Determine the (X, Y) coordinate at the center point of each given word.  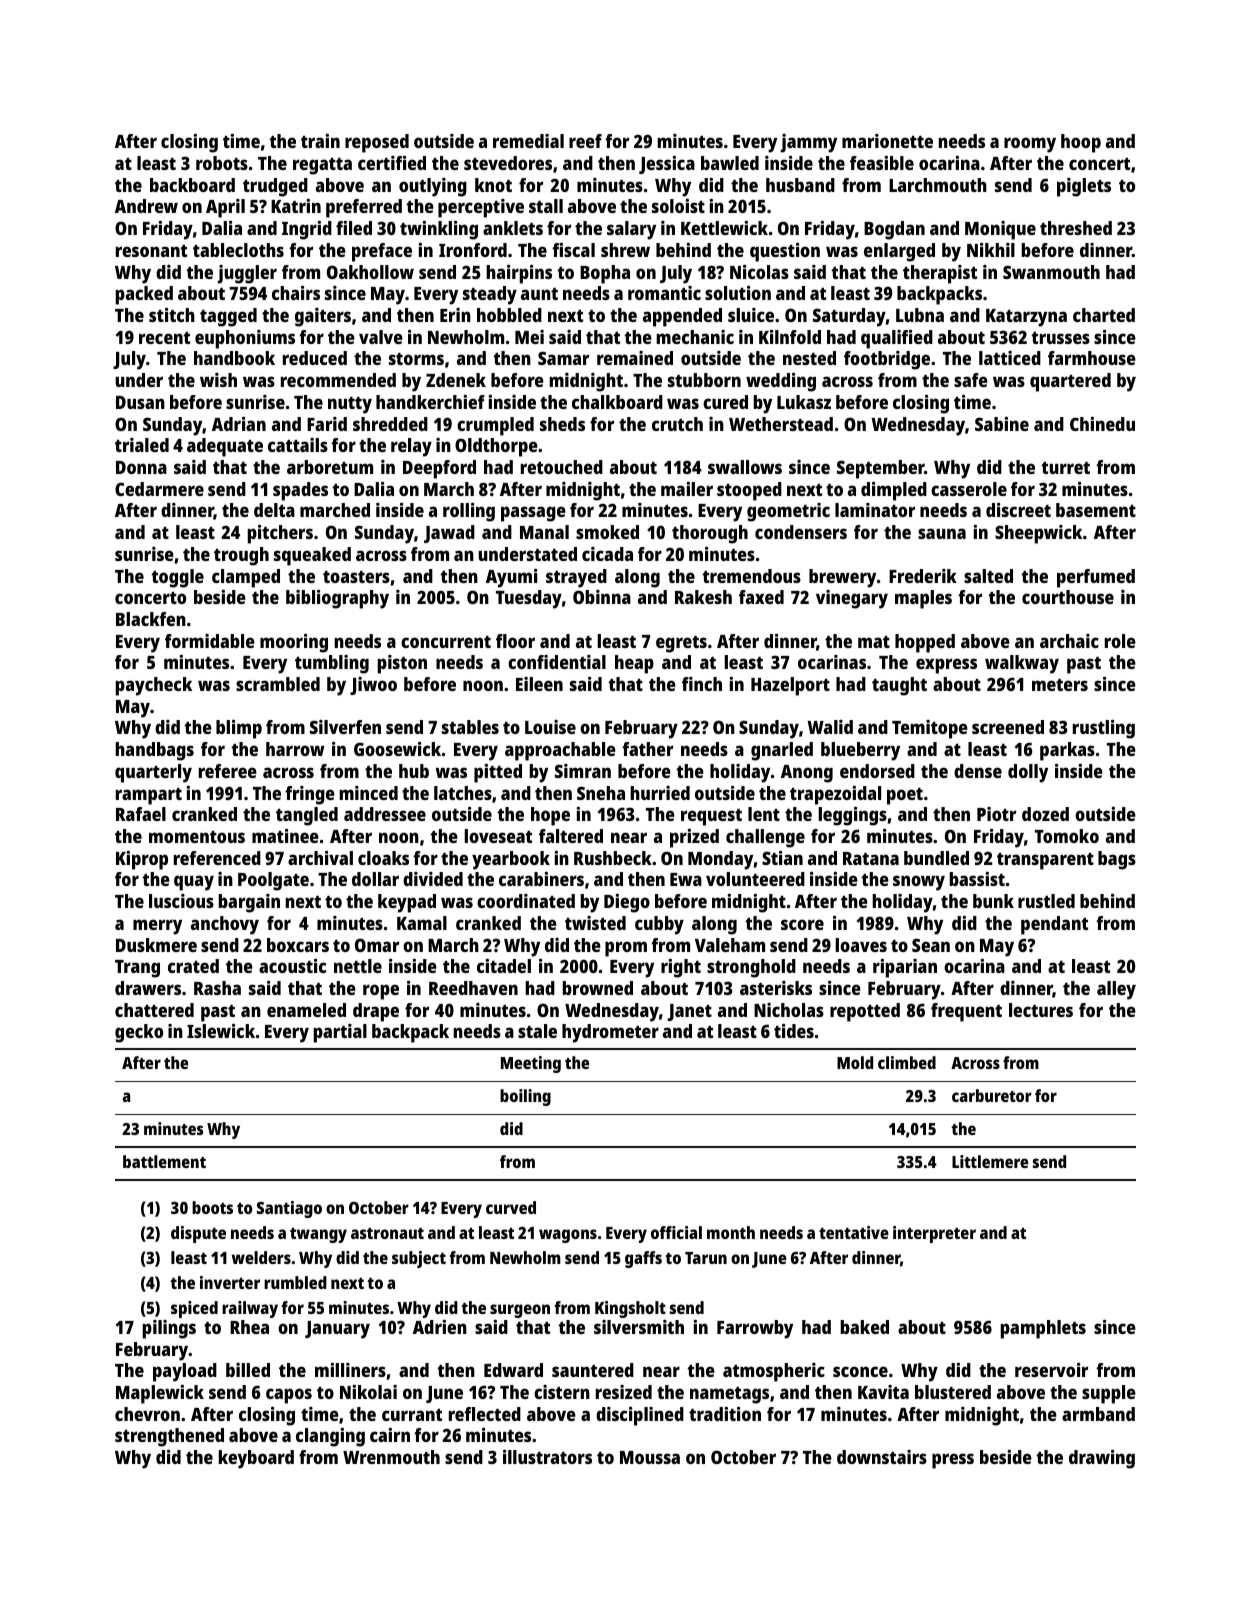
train (320, 141)
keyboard (256, 1459)
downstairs (882, 1457)
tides (794, 1031)
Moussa (650, 1457)
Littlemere (990, 1161)
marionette (887, 141)
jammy (808, 143)
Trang (137, 969)
